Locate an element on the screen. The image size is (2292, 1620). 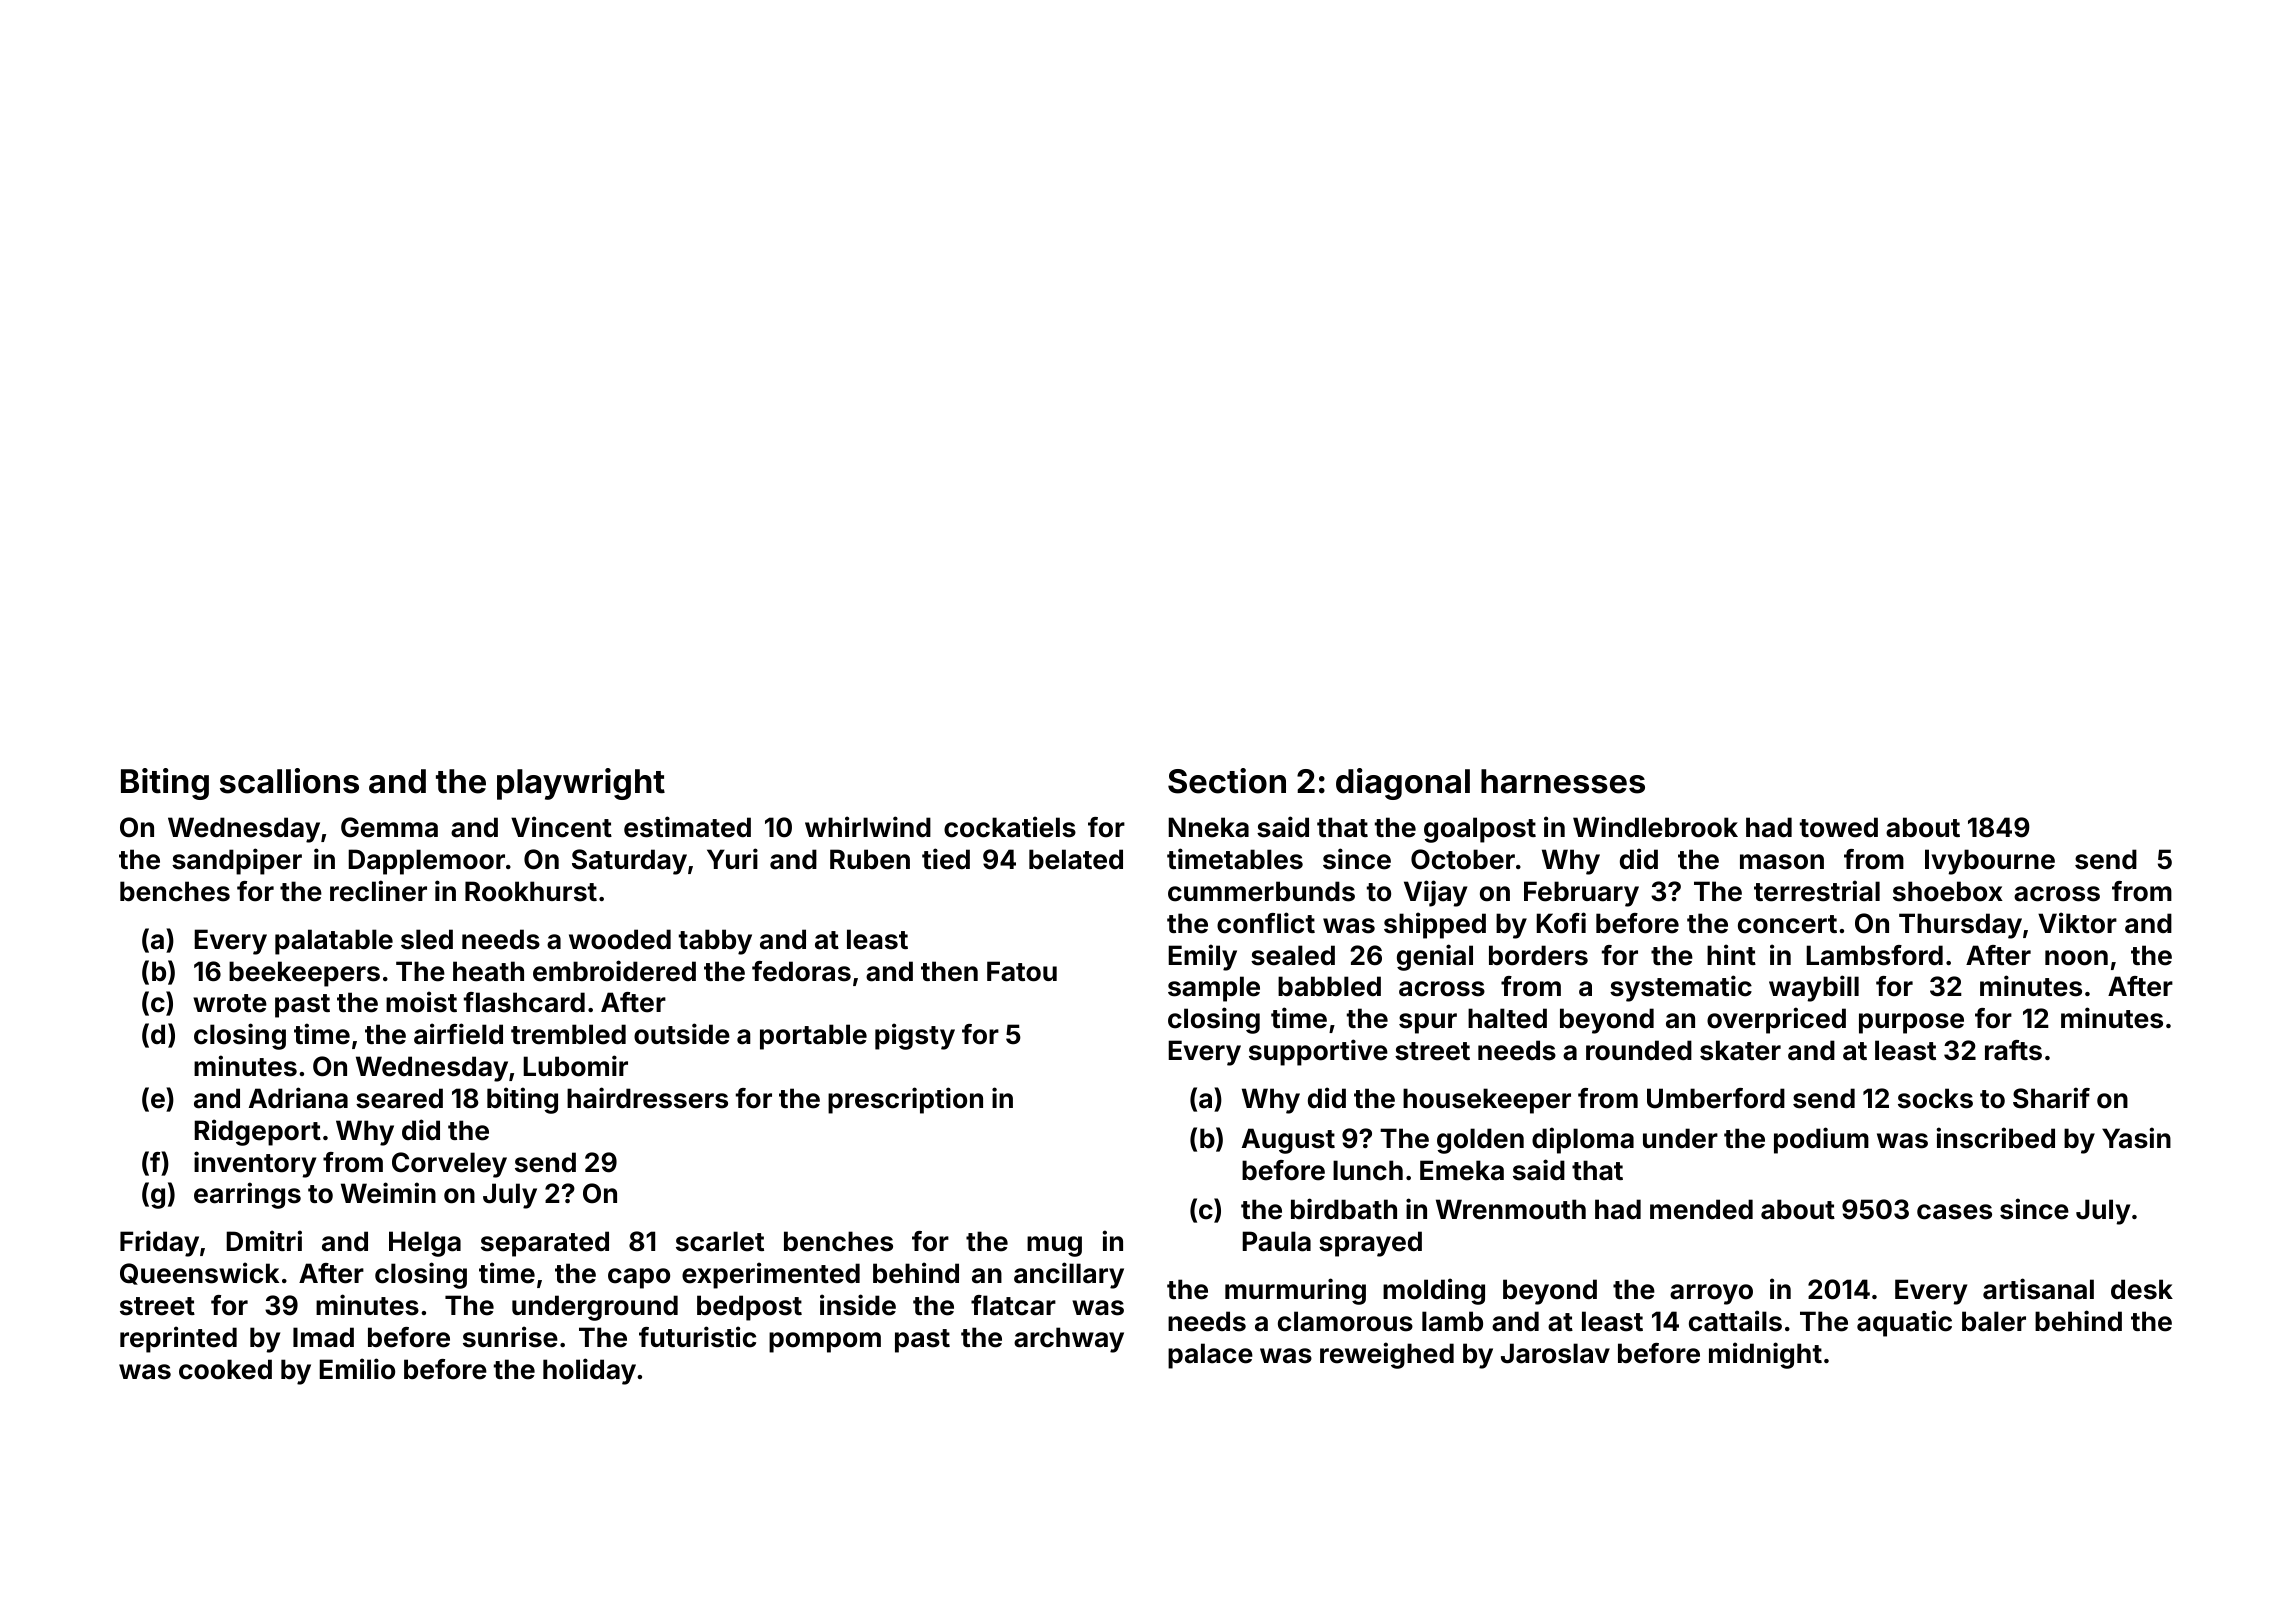
rafts is located at coordinates (2013, 1050).
